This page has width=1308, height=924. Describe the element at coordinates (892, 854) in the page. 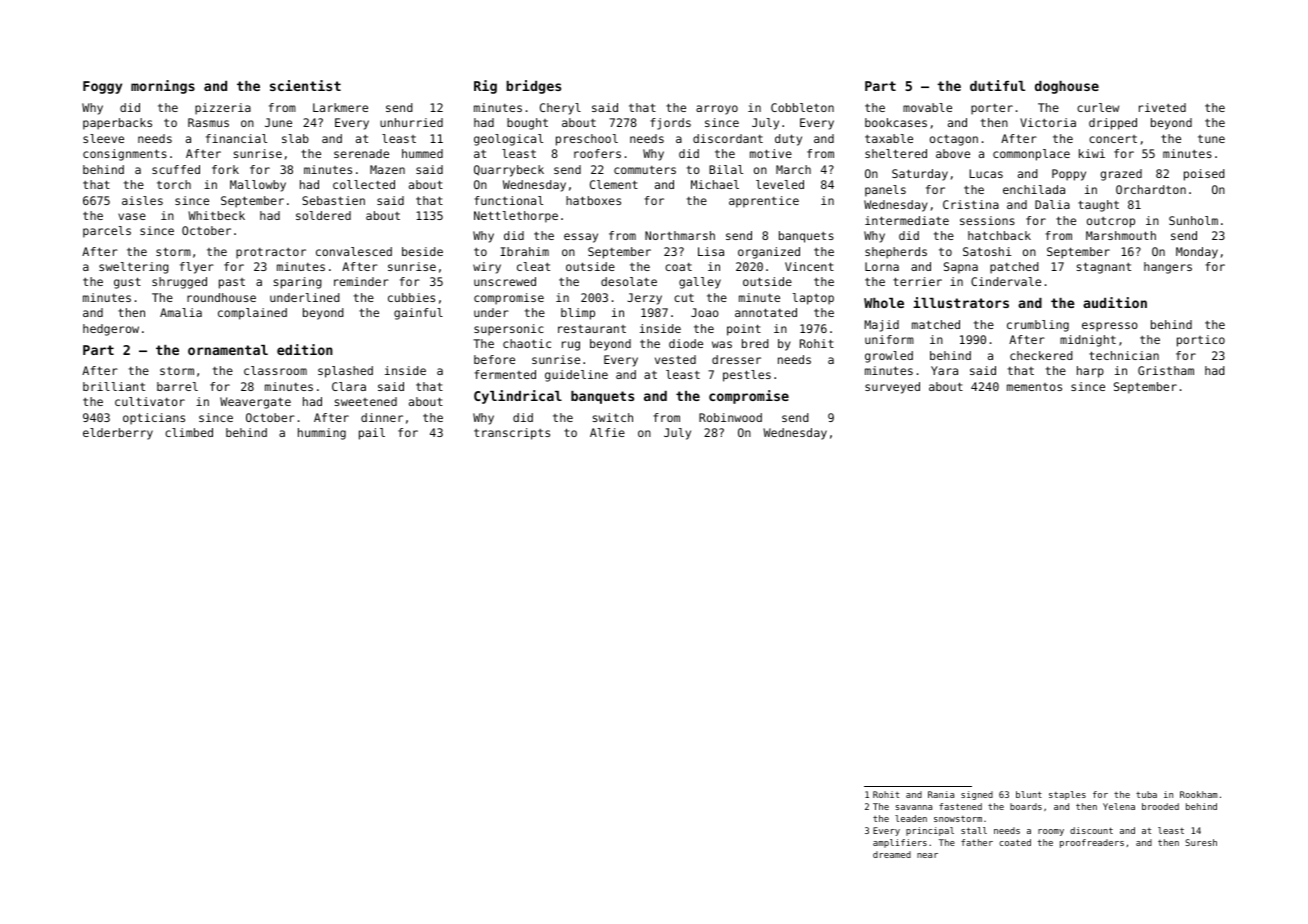

I see `dreamed` at that location.
